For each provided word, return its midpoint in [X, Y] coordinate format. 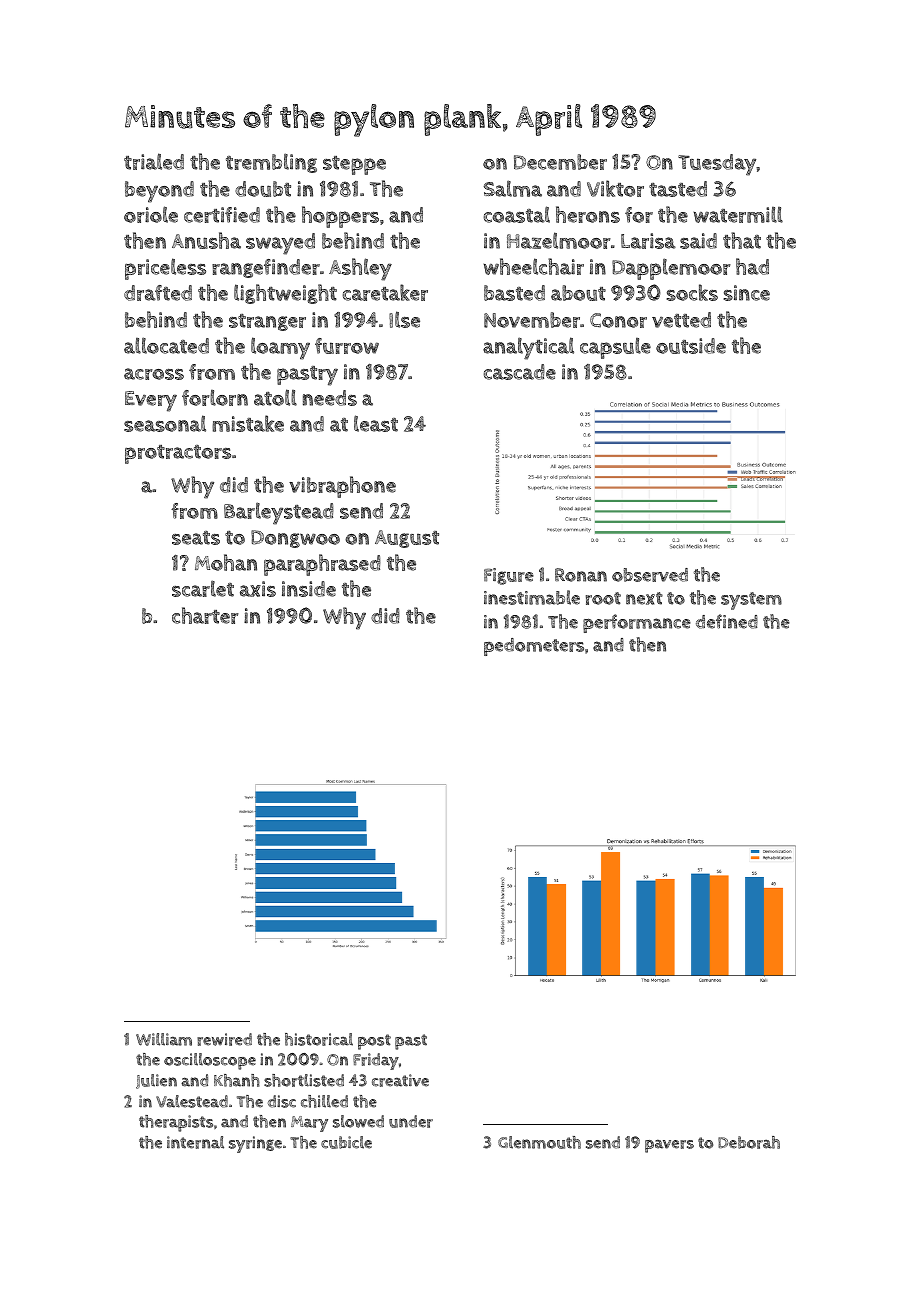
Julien [156, 1081]
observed [650, 575]
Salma [513, 188]
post [374, 1042]
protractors [178, 454]
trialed [154, 161]
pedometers [534, 647]
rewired [224, 1039]
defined [727, 621]
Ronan [581, 575]
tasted [678, 189]
